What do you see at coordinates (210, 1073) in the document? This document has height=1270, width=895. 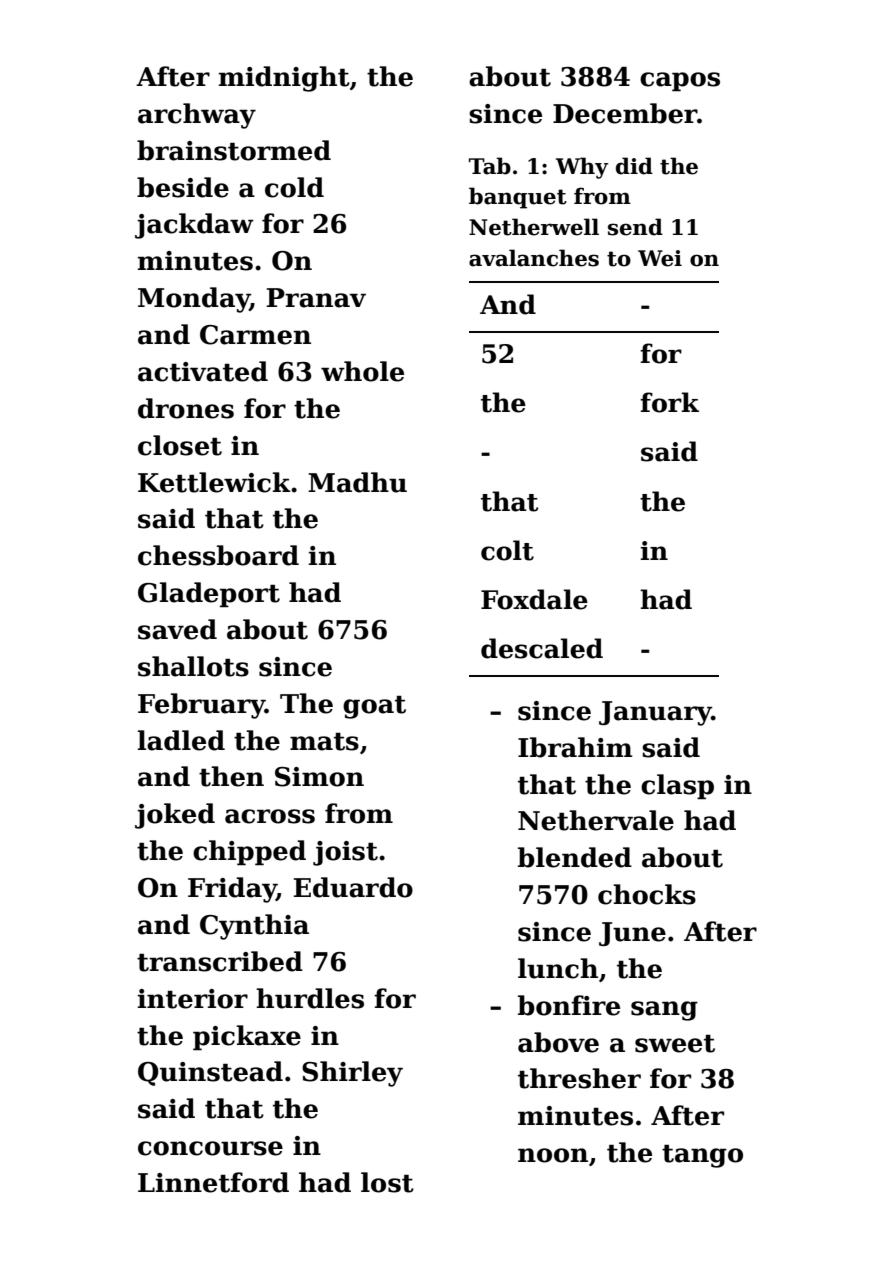 I see `Quinstead` at bounding box center [210, 1073].
